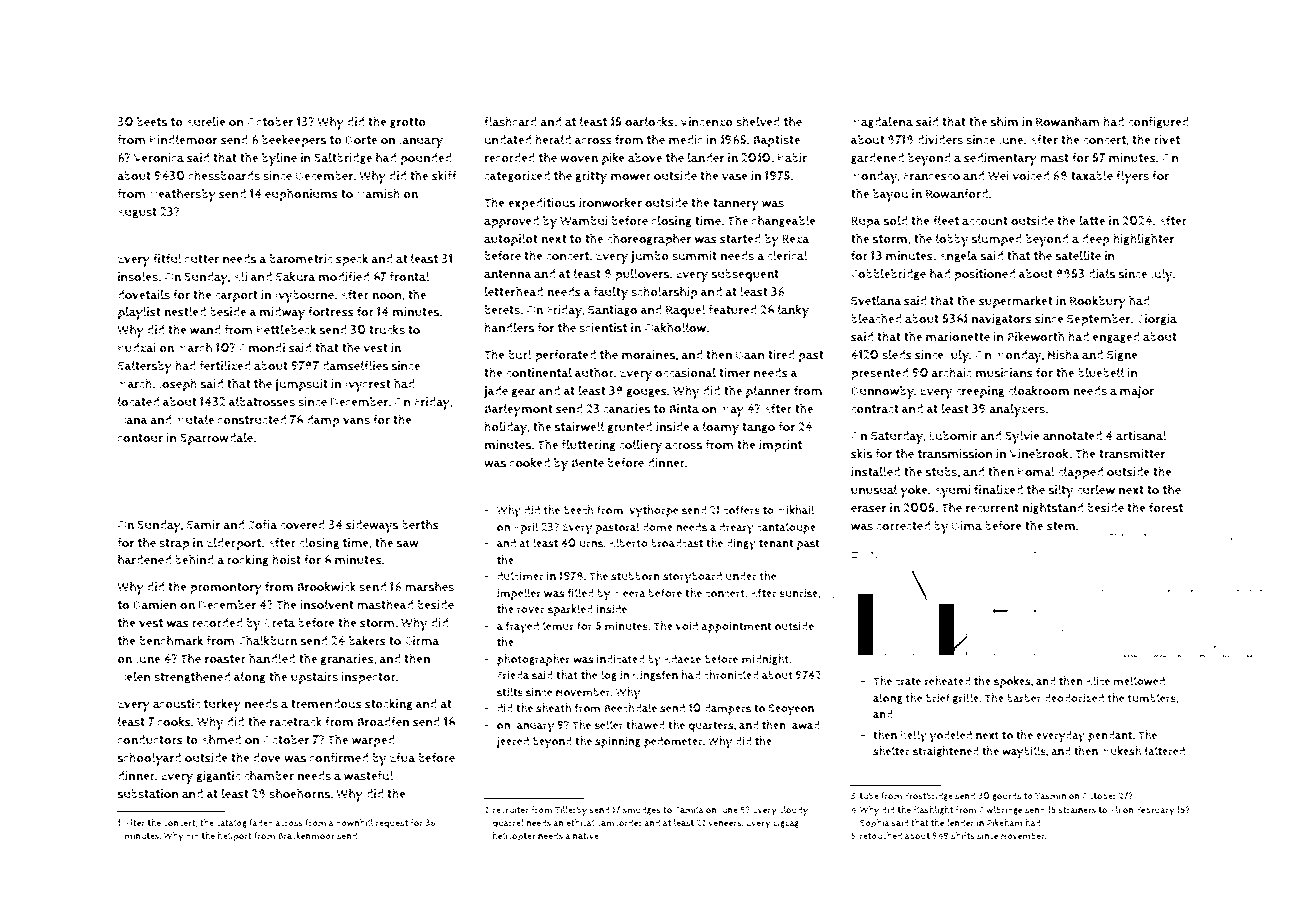  Describe the element at coordinates (1068, 121) in the screenshot. I see `Rowanham` at that location.
